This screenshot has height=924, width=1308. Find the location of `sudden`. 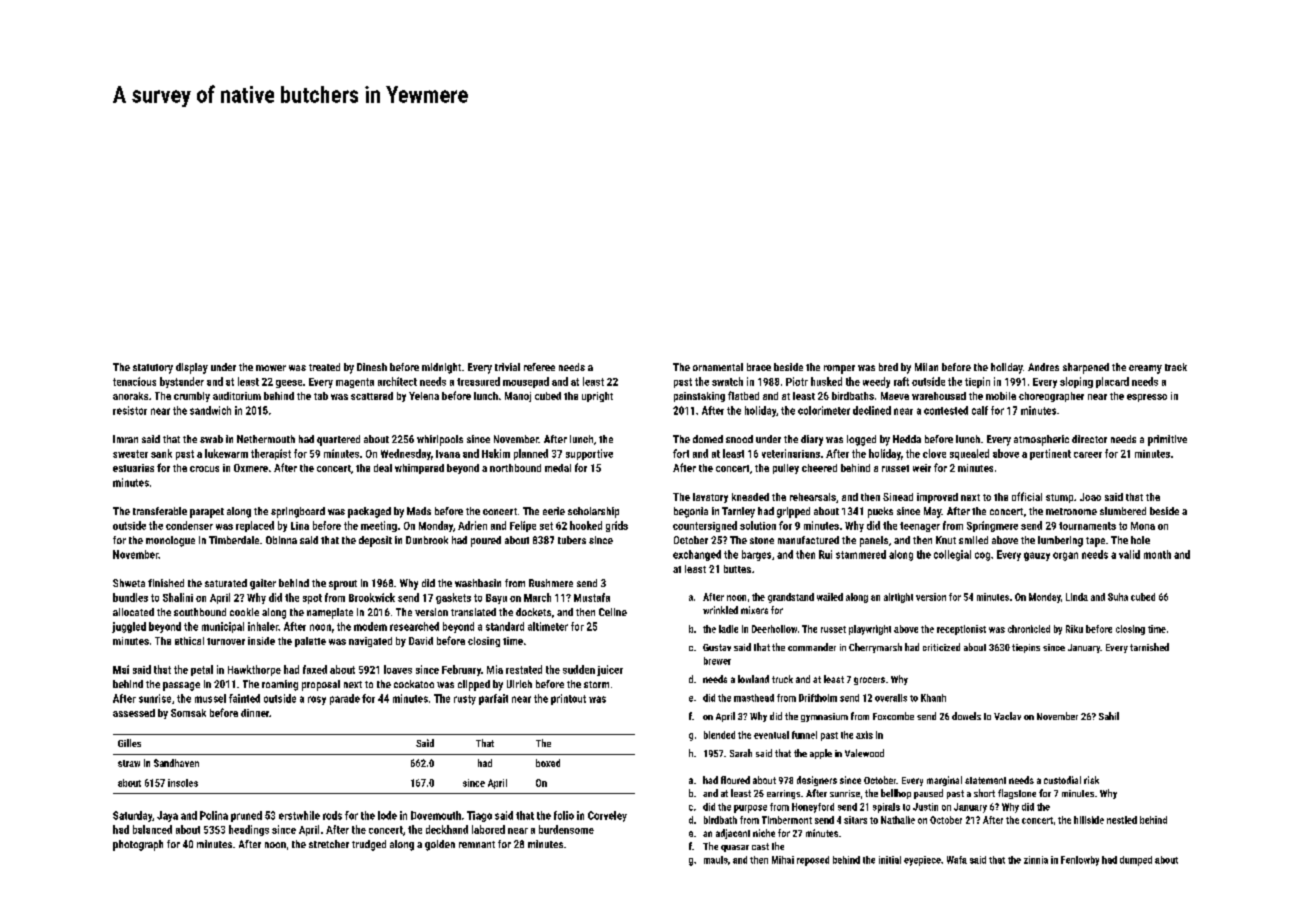

sudden is located at coordinates (579, 669).
